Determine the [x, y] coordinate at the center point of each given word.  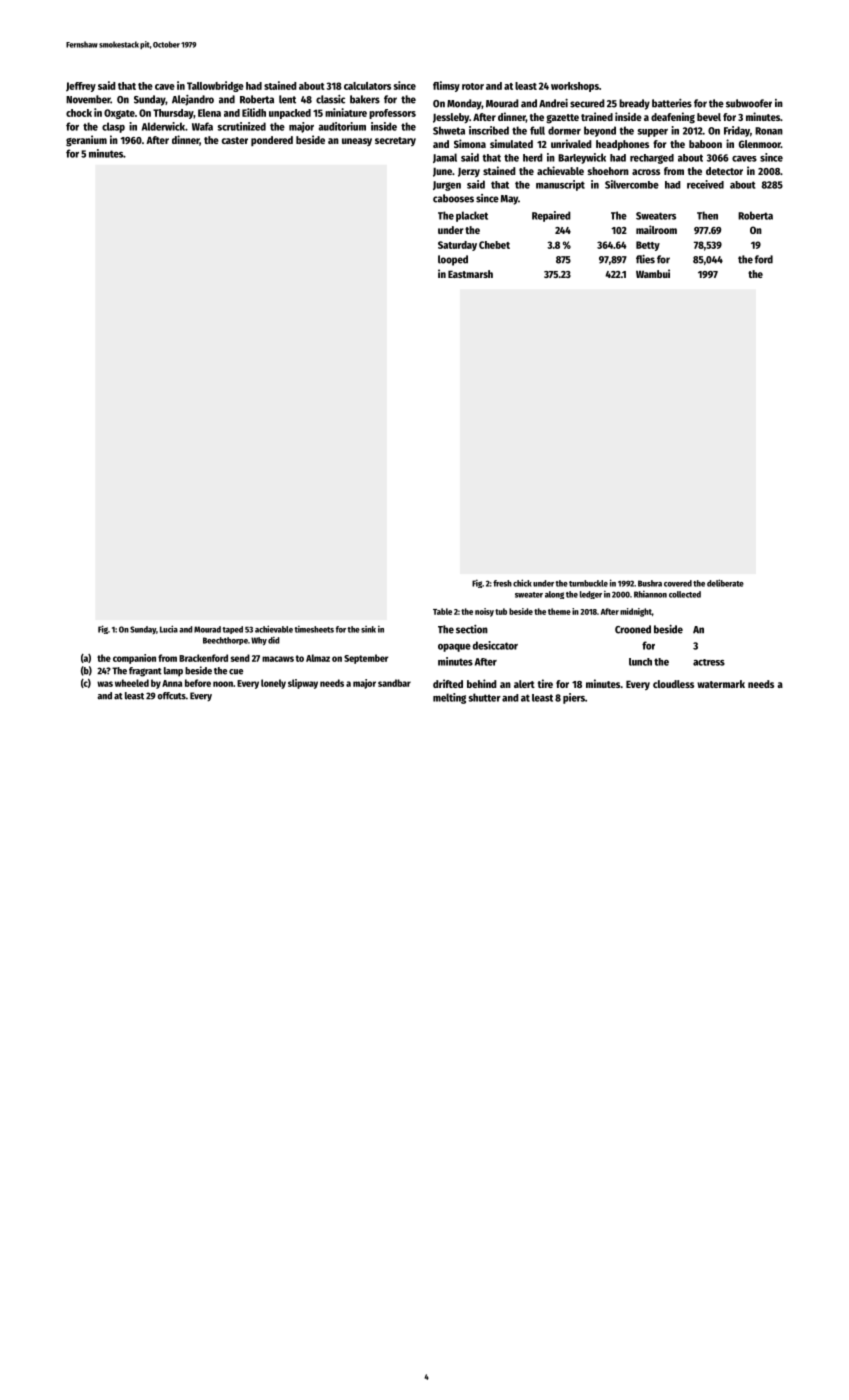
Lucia [169, 629]
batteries [672, 103]
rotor [473, 86]
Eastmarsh [470, 274]
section [472, 629]
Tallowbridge [215, 86]
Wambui [653, 273]
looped [453, 260]
